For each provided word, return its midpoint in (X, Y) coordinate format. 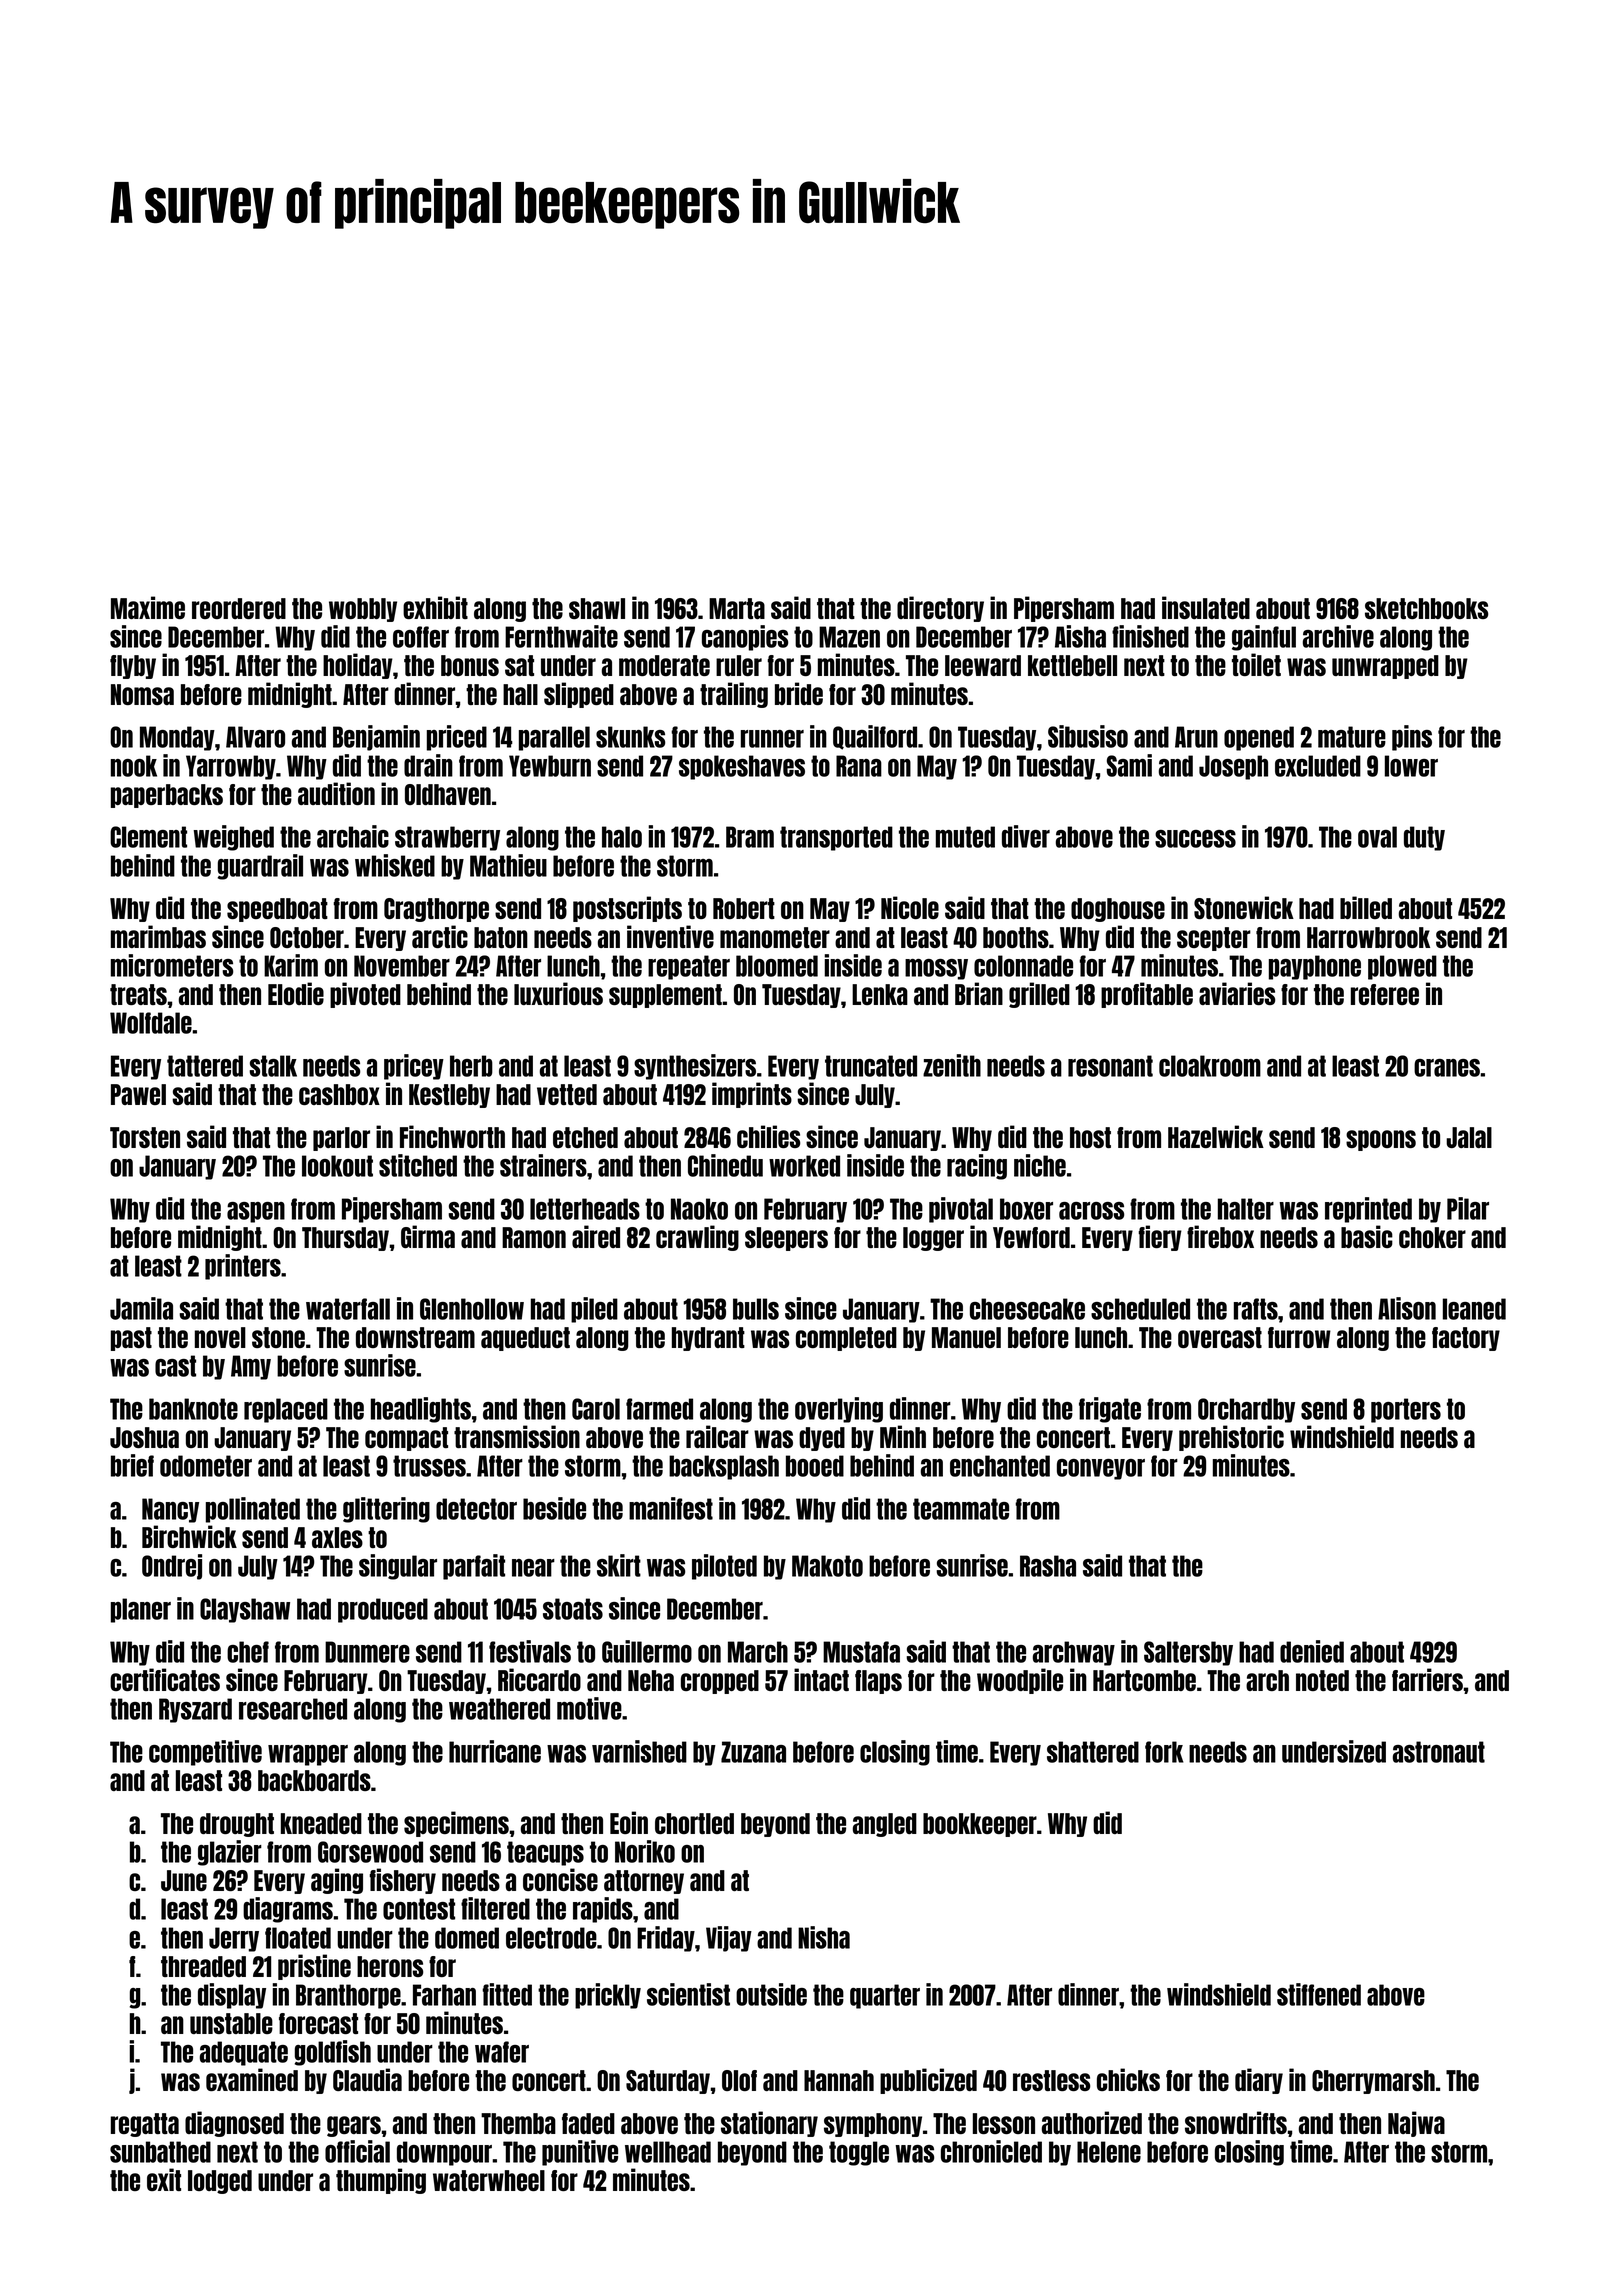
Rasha (1048, 1566)
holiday (358, 666)
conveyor (1101, 1469)
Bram (750, 837)
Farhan (444, 1995)
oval (1377, 837)
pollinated (253, 1510)
